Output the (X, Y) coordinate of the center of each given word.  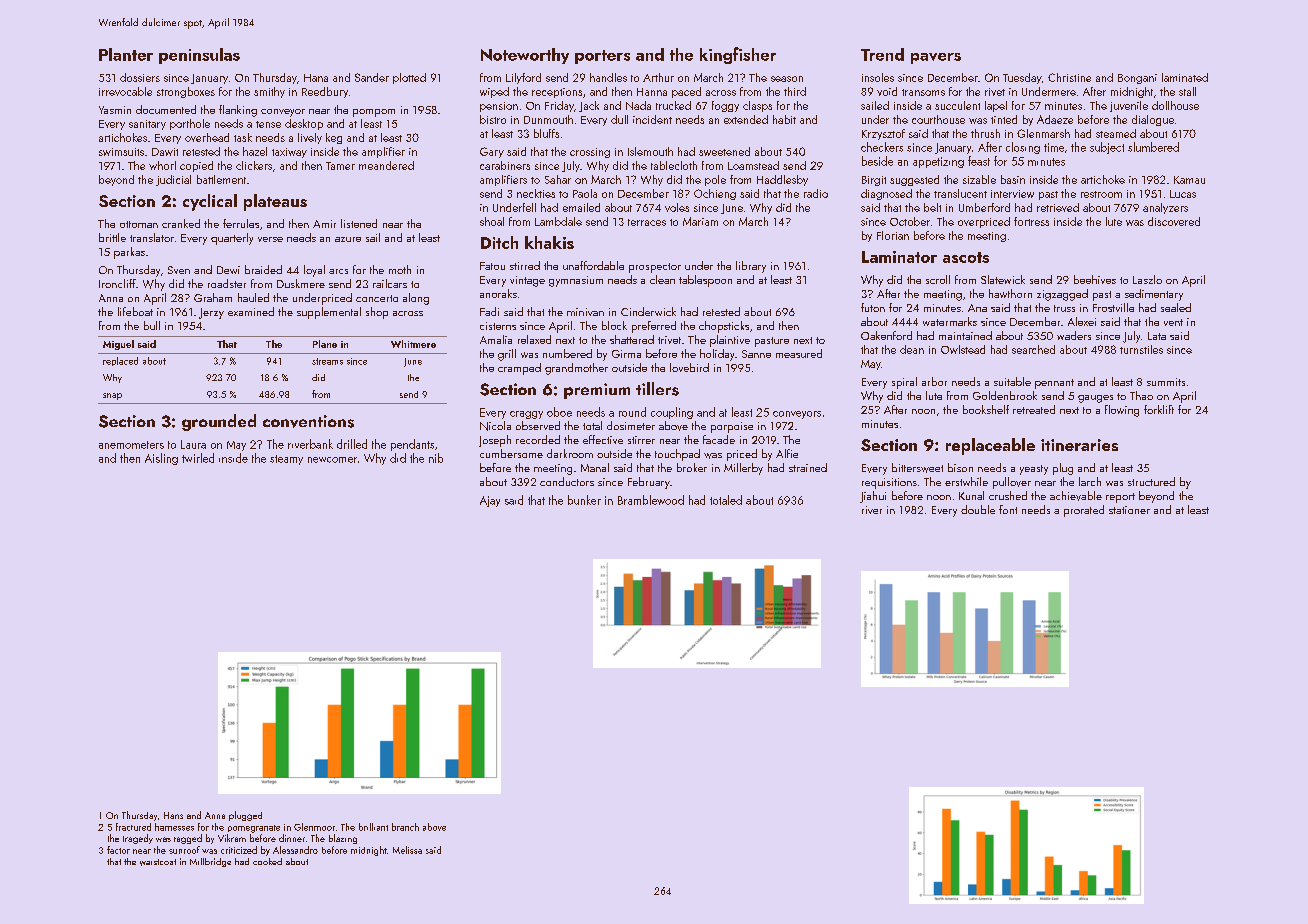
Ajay (490, 501)
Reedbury (325, 92)
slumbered (1153, 147)
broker (692, 467)
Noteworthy (525, 56)
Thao (1141, 395)
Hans (173, 815)
